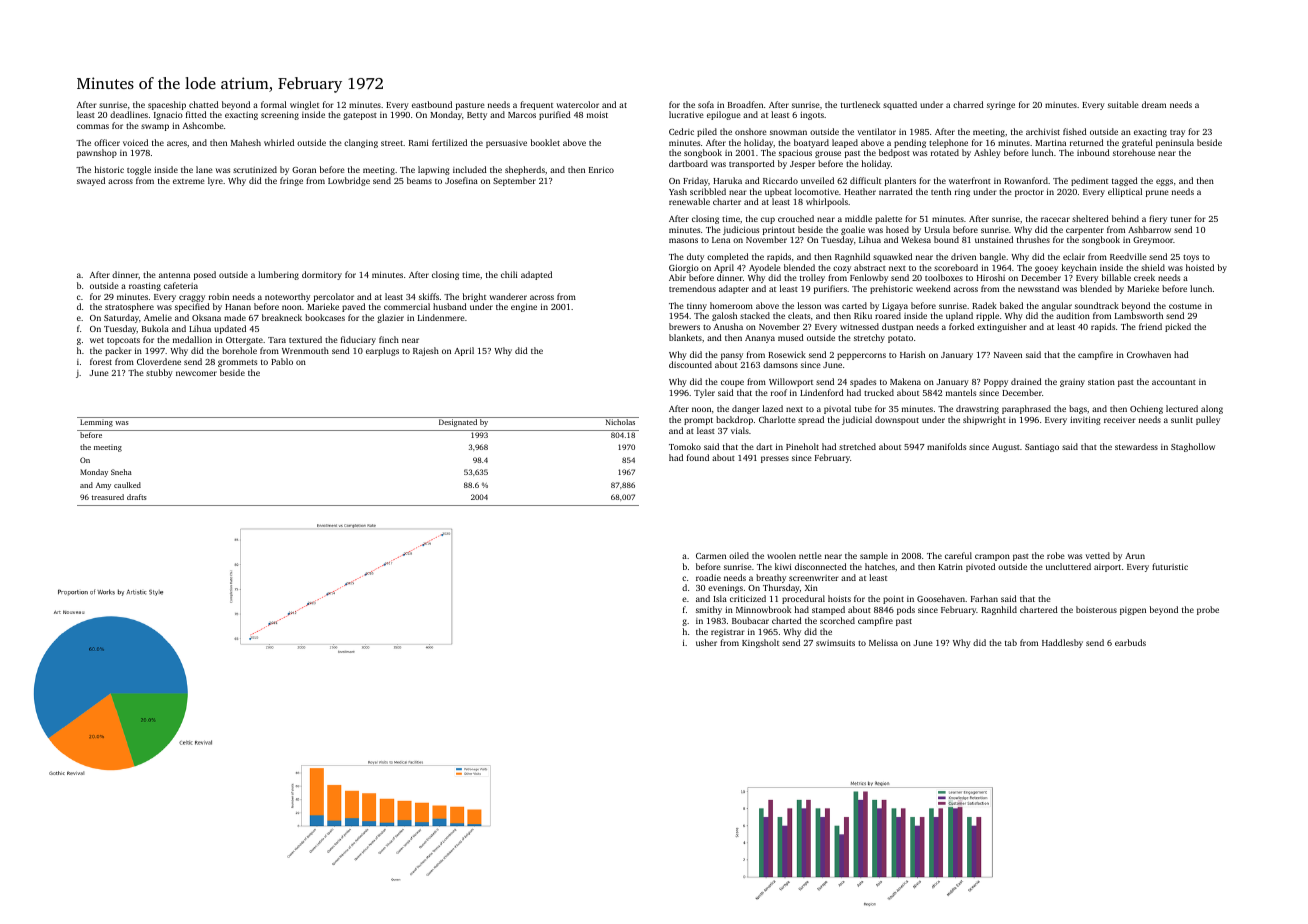 This document has width=1308, height=924. I want to click on formal, so click(274, 104).
